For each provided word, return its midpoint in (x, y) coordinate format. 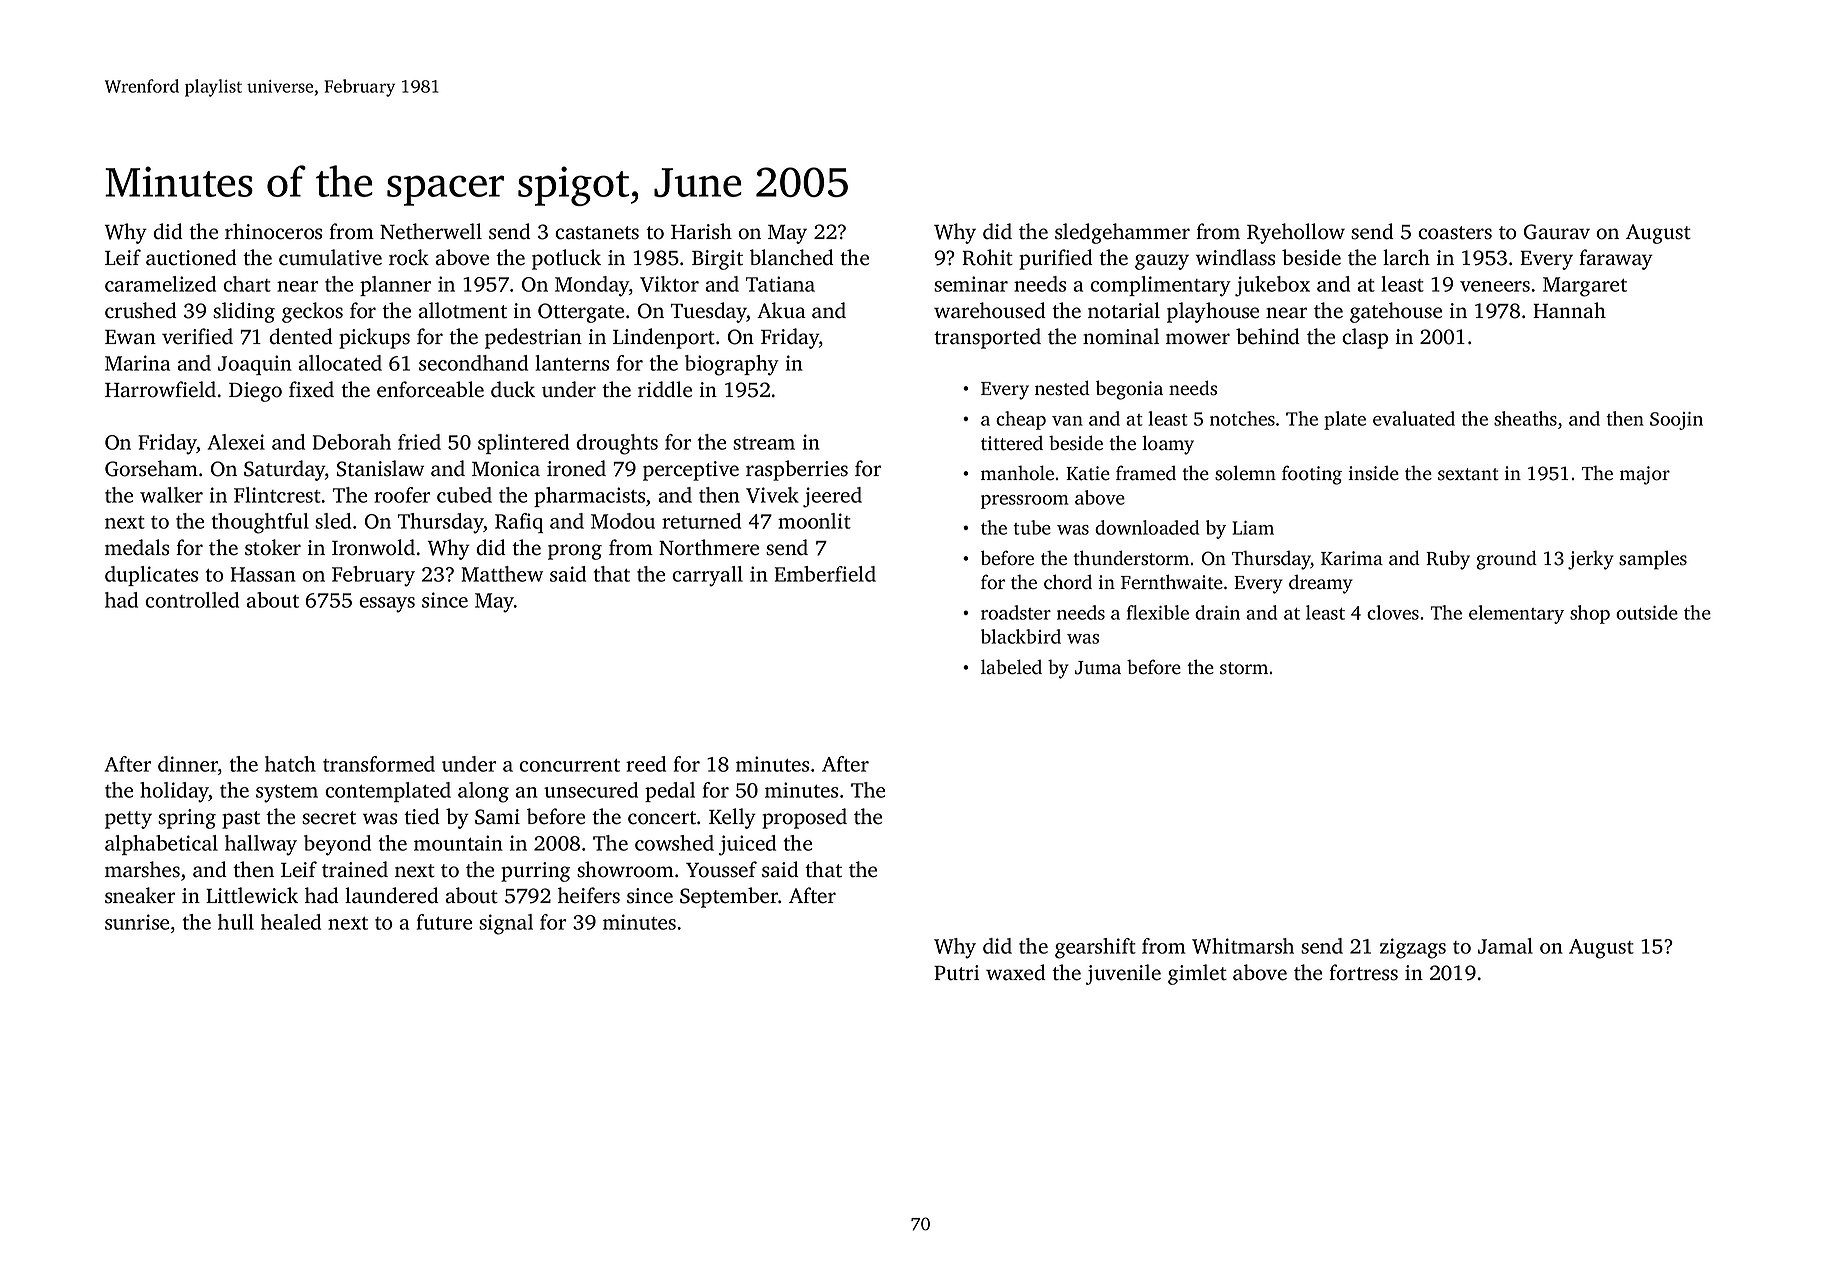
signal (506, 924)
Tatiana (780, 284)
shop (1590, 614)
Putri (956, 973)
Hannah (1569, 310)
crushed (141, 310)
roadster (1016, 612)
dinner (188, 764)
